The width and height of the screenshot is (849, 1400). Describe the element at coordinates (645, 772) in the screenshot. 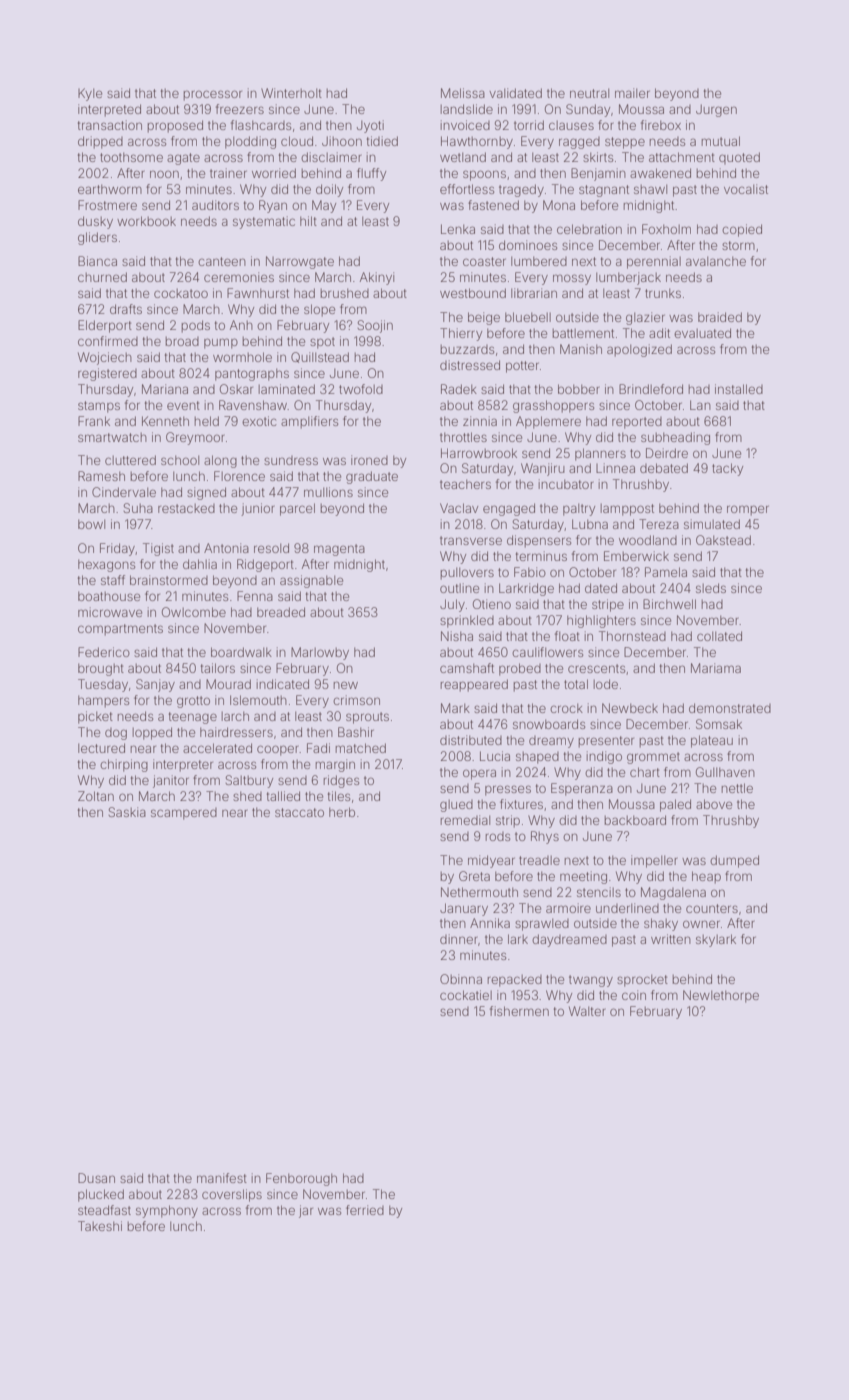

I see `chart` at that location.
